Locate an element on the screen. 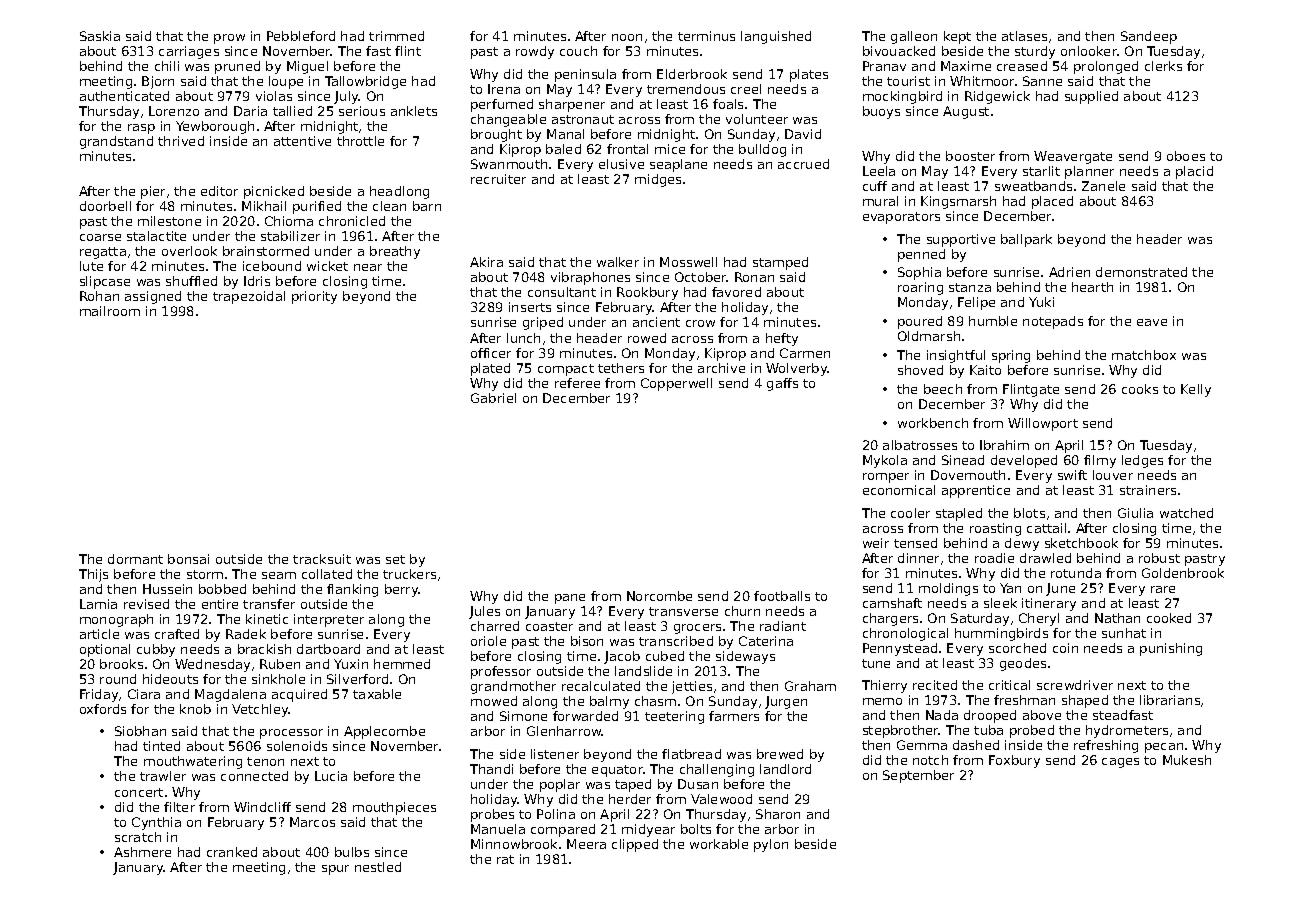 This screenshot has height=924, width=1308. humble is located at coordinates (993, 321).
